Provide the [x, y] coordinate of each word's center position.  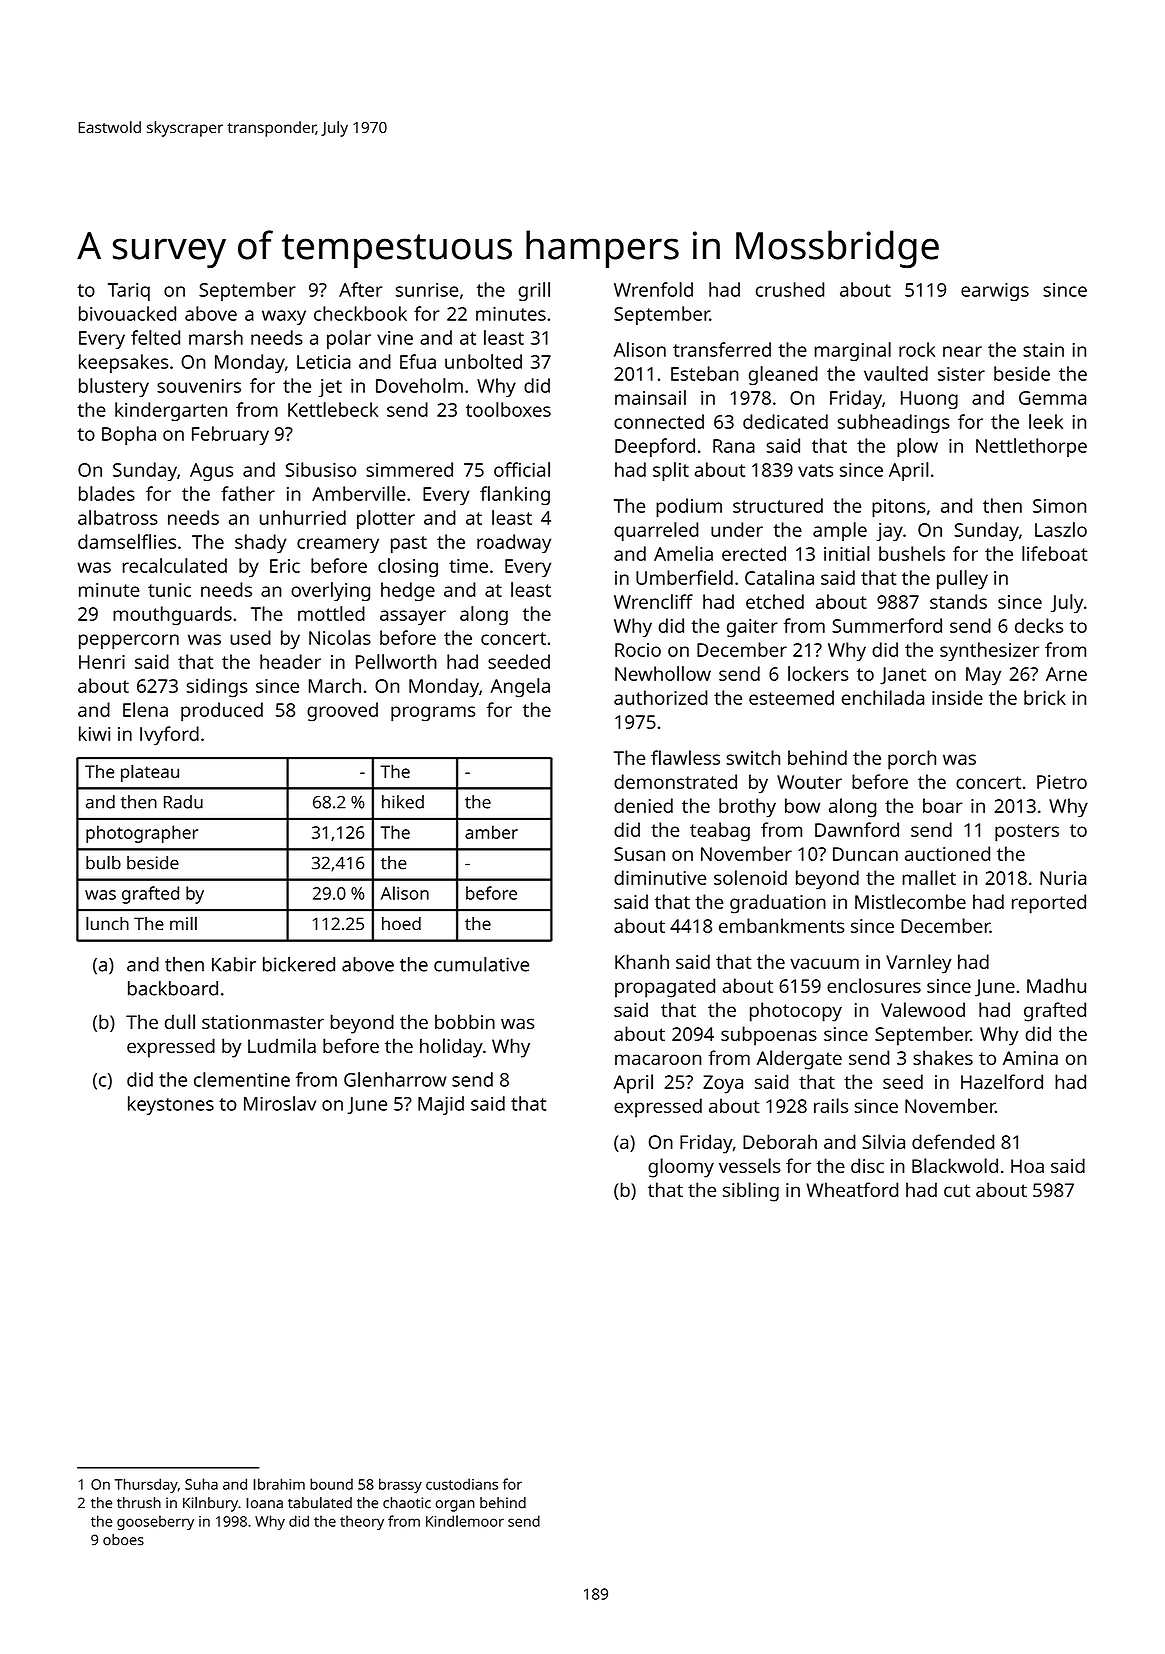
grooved [342, 712]
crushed [790, 289]
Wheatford [852, 1189]
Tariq [129, 292]
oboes [123, 1540]
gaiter [752, 628]
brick [1045, 697]
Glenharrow [395, 1079]
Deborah [780, 1141]
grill [534, 291]
